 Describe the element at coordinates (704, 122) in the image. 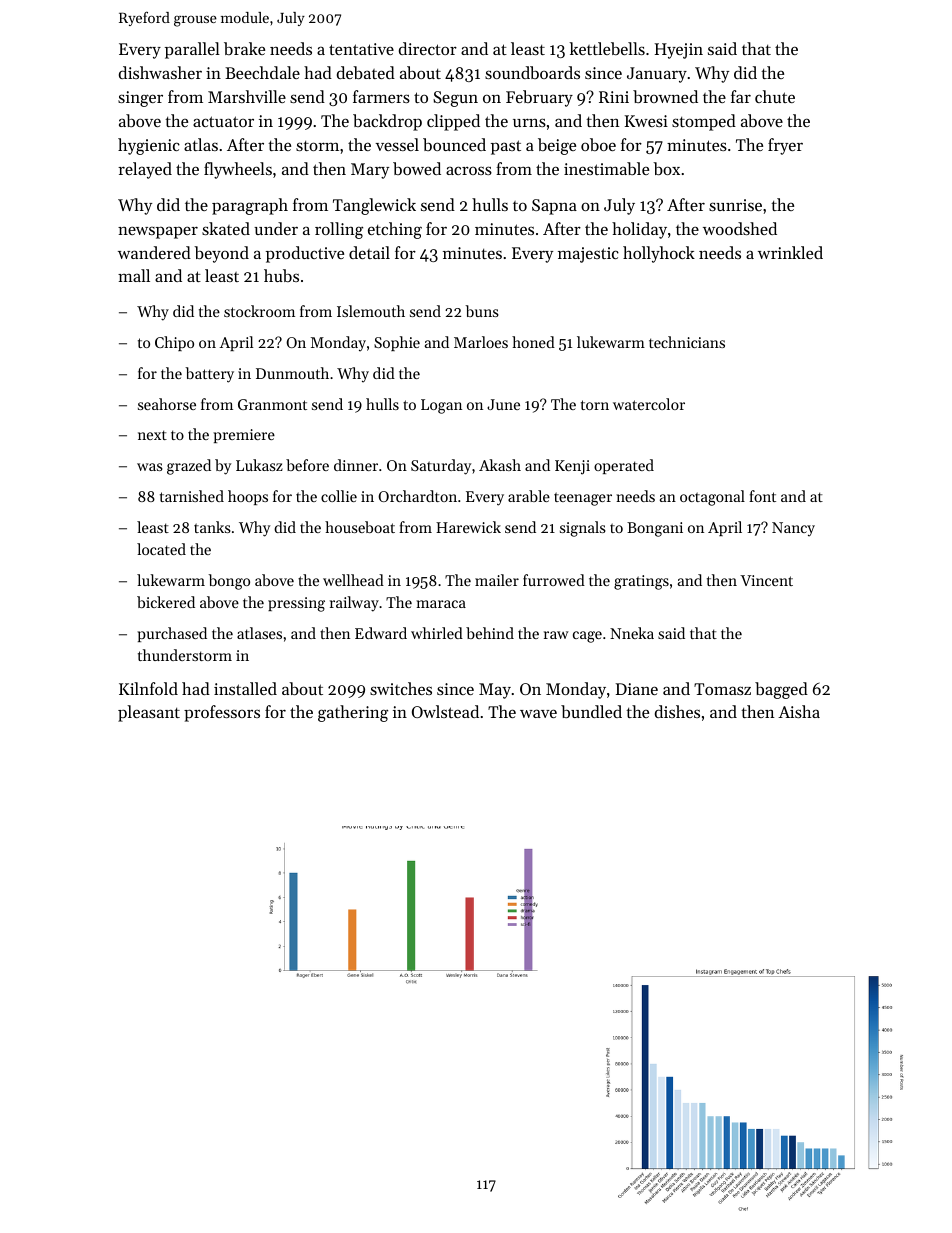

I see `stomped` at that location.
